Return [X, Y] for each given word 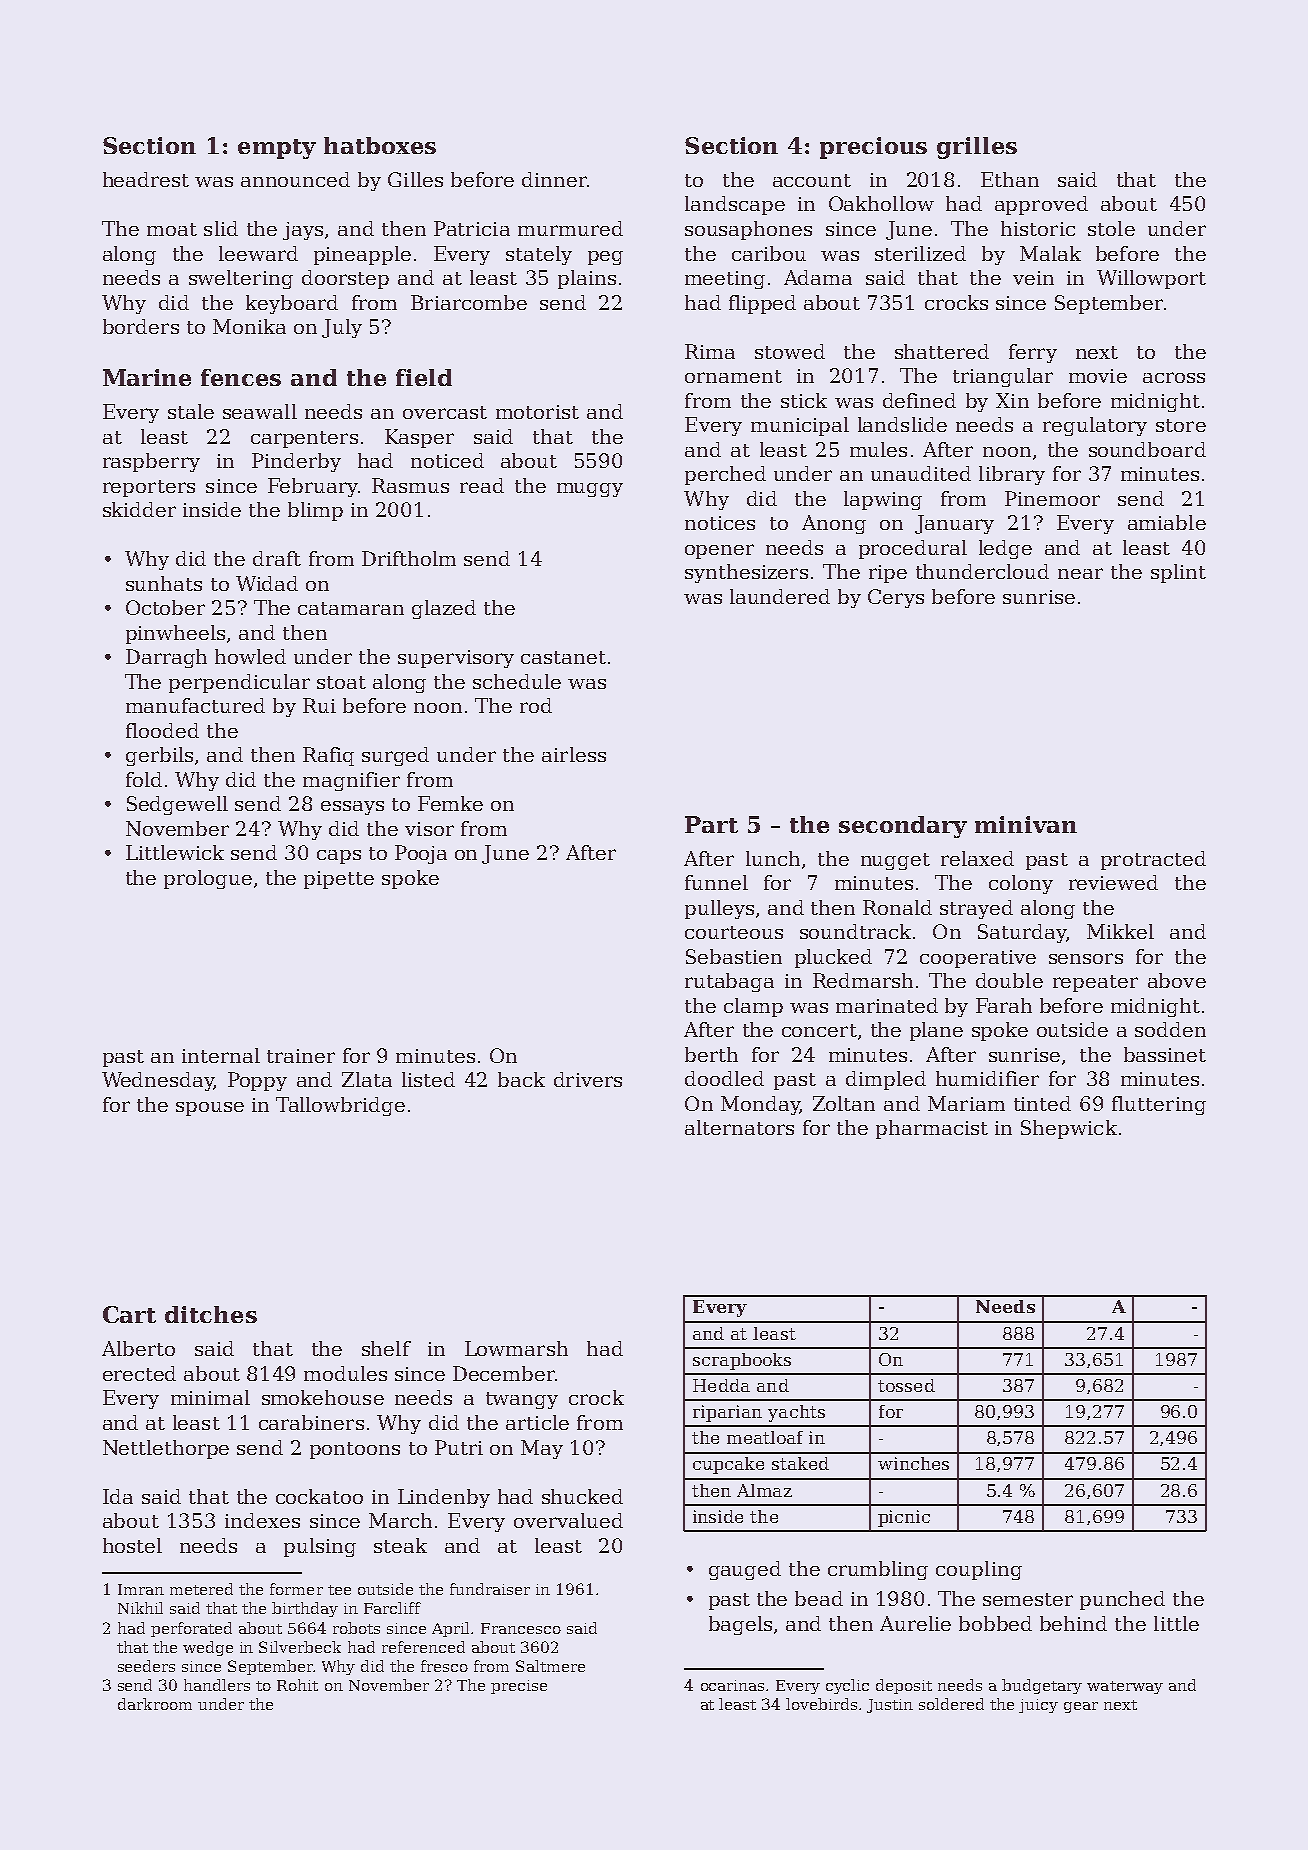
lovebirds [821, 1704]
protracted [1153, 860]
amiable [1167, 522]
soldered [951, 1704]
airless [574, 754]
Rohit [297, 1685]
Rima [710, 351]
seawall [260, 411]
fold [144, 779]
